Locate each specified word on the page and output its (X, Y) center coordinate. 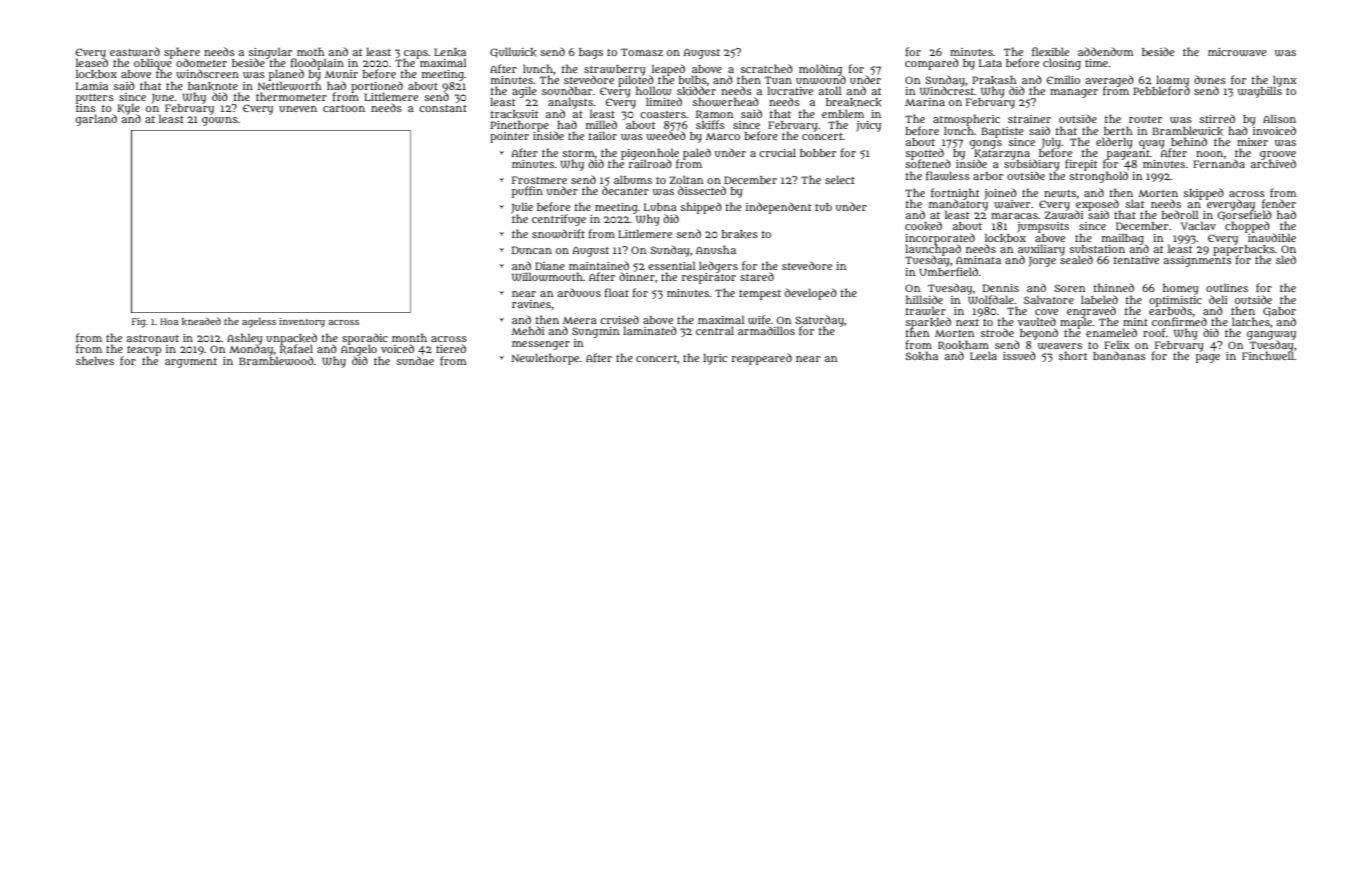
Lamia (92, 86)
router (1145, 119)
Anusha (716, 249)
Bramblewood (276, 361)
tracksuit (515, 114)
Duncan (532, 250)
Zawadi (1064, 215)
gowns (220, 121)
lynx (1284, 81)
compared (932, 64)
